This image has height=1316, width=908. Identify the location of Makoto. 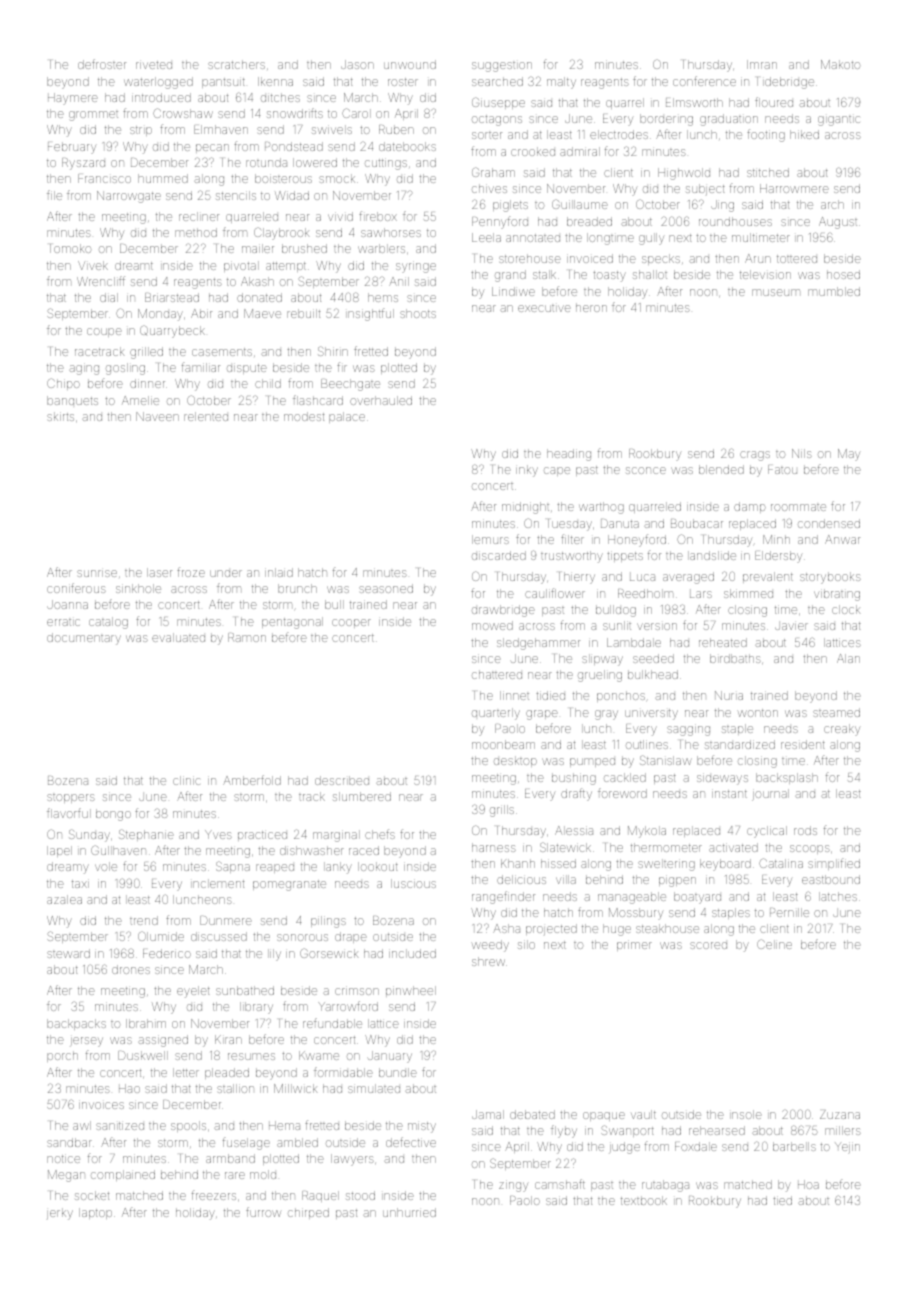
(840, 64).
